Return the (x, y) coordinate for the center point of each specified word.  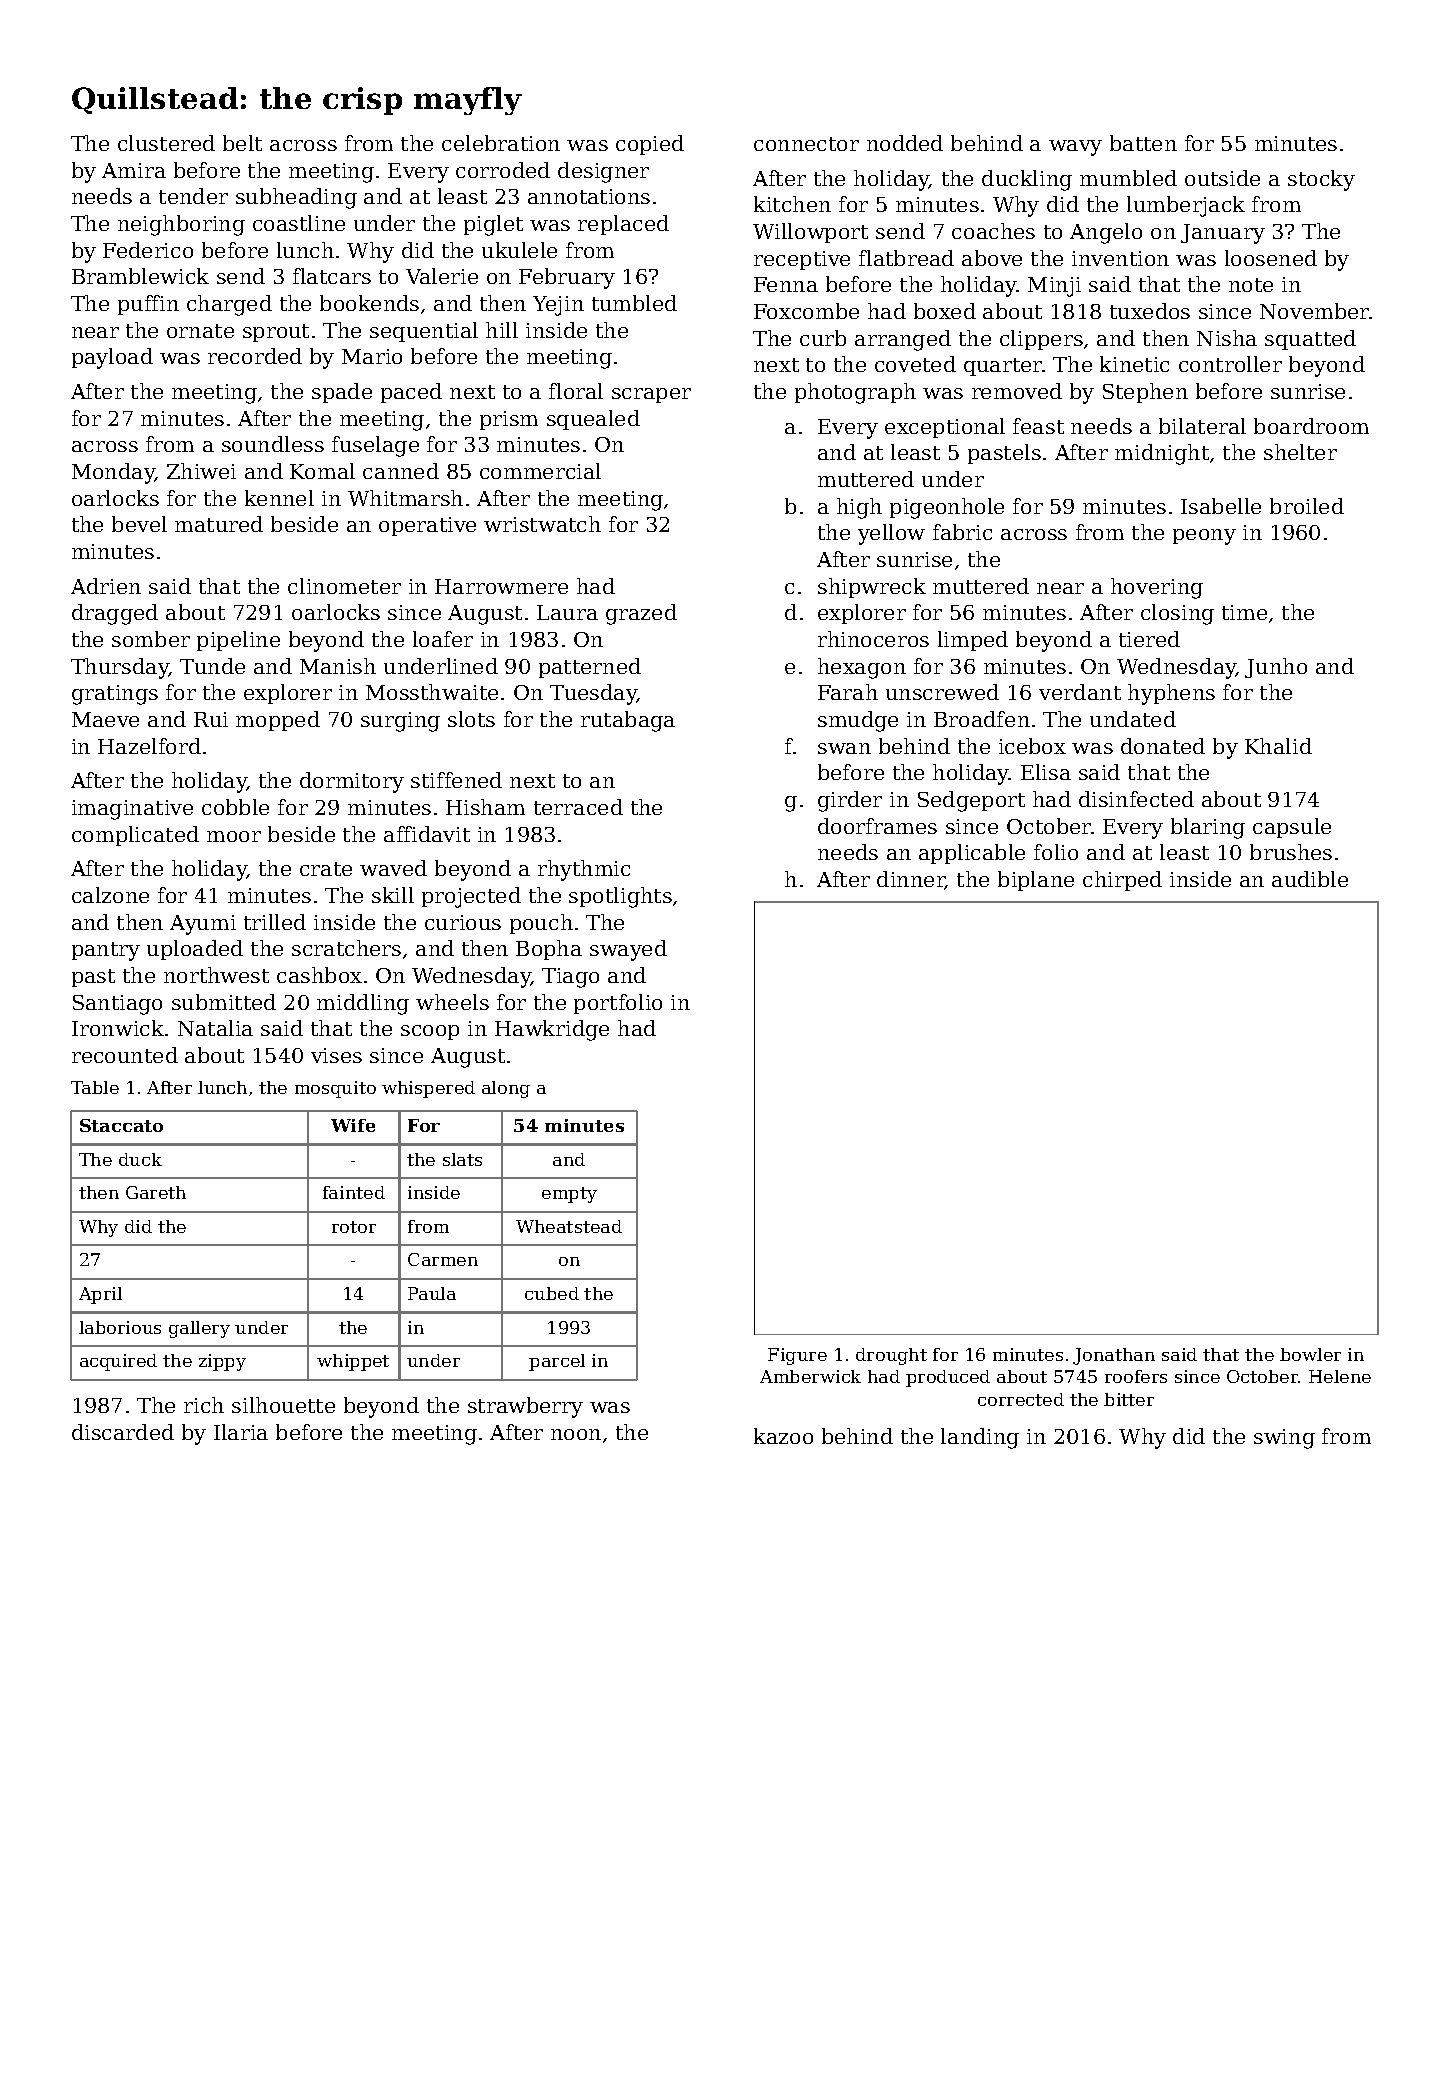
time (1244, 612)
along (506, 1089)
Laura (567, 612)
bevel (139, 524)
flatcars (332, 276)
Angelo (1106, 233)
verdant (1080, 692)
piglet (493, 225)
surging (400, 722)
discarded (123, 1432)
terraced (578, 807)
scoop (430, 1032)
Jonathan (1114, 1356)
